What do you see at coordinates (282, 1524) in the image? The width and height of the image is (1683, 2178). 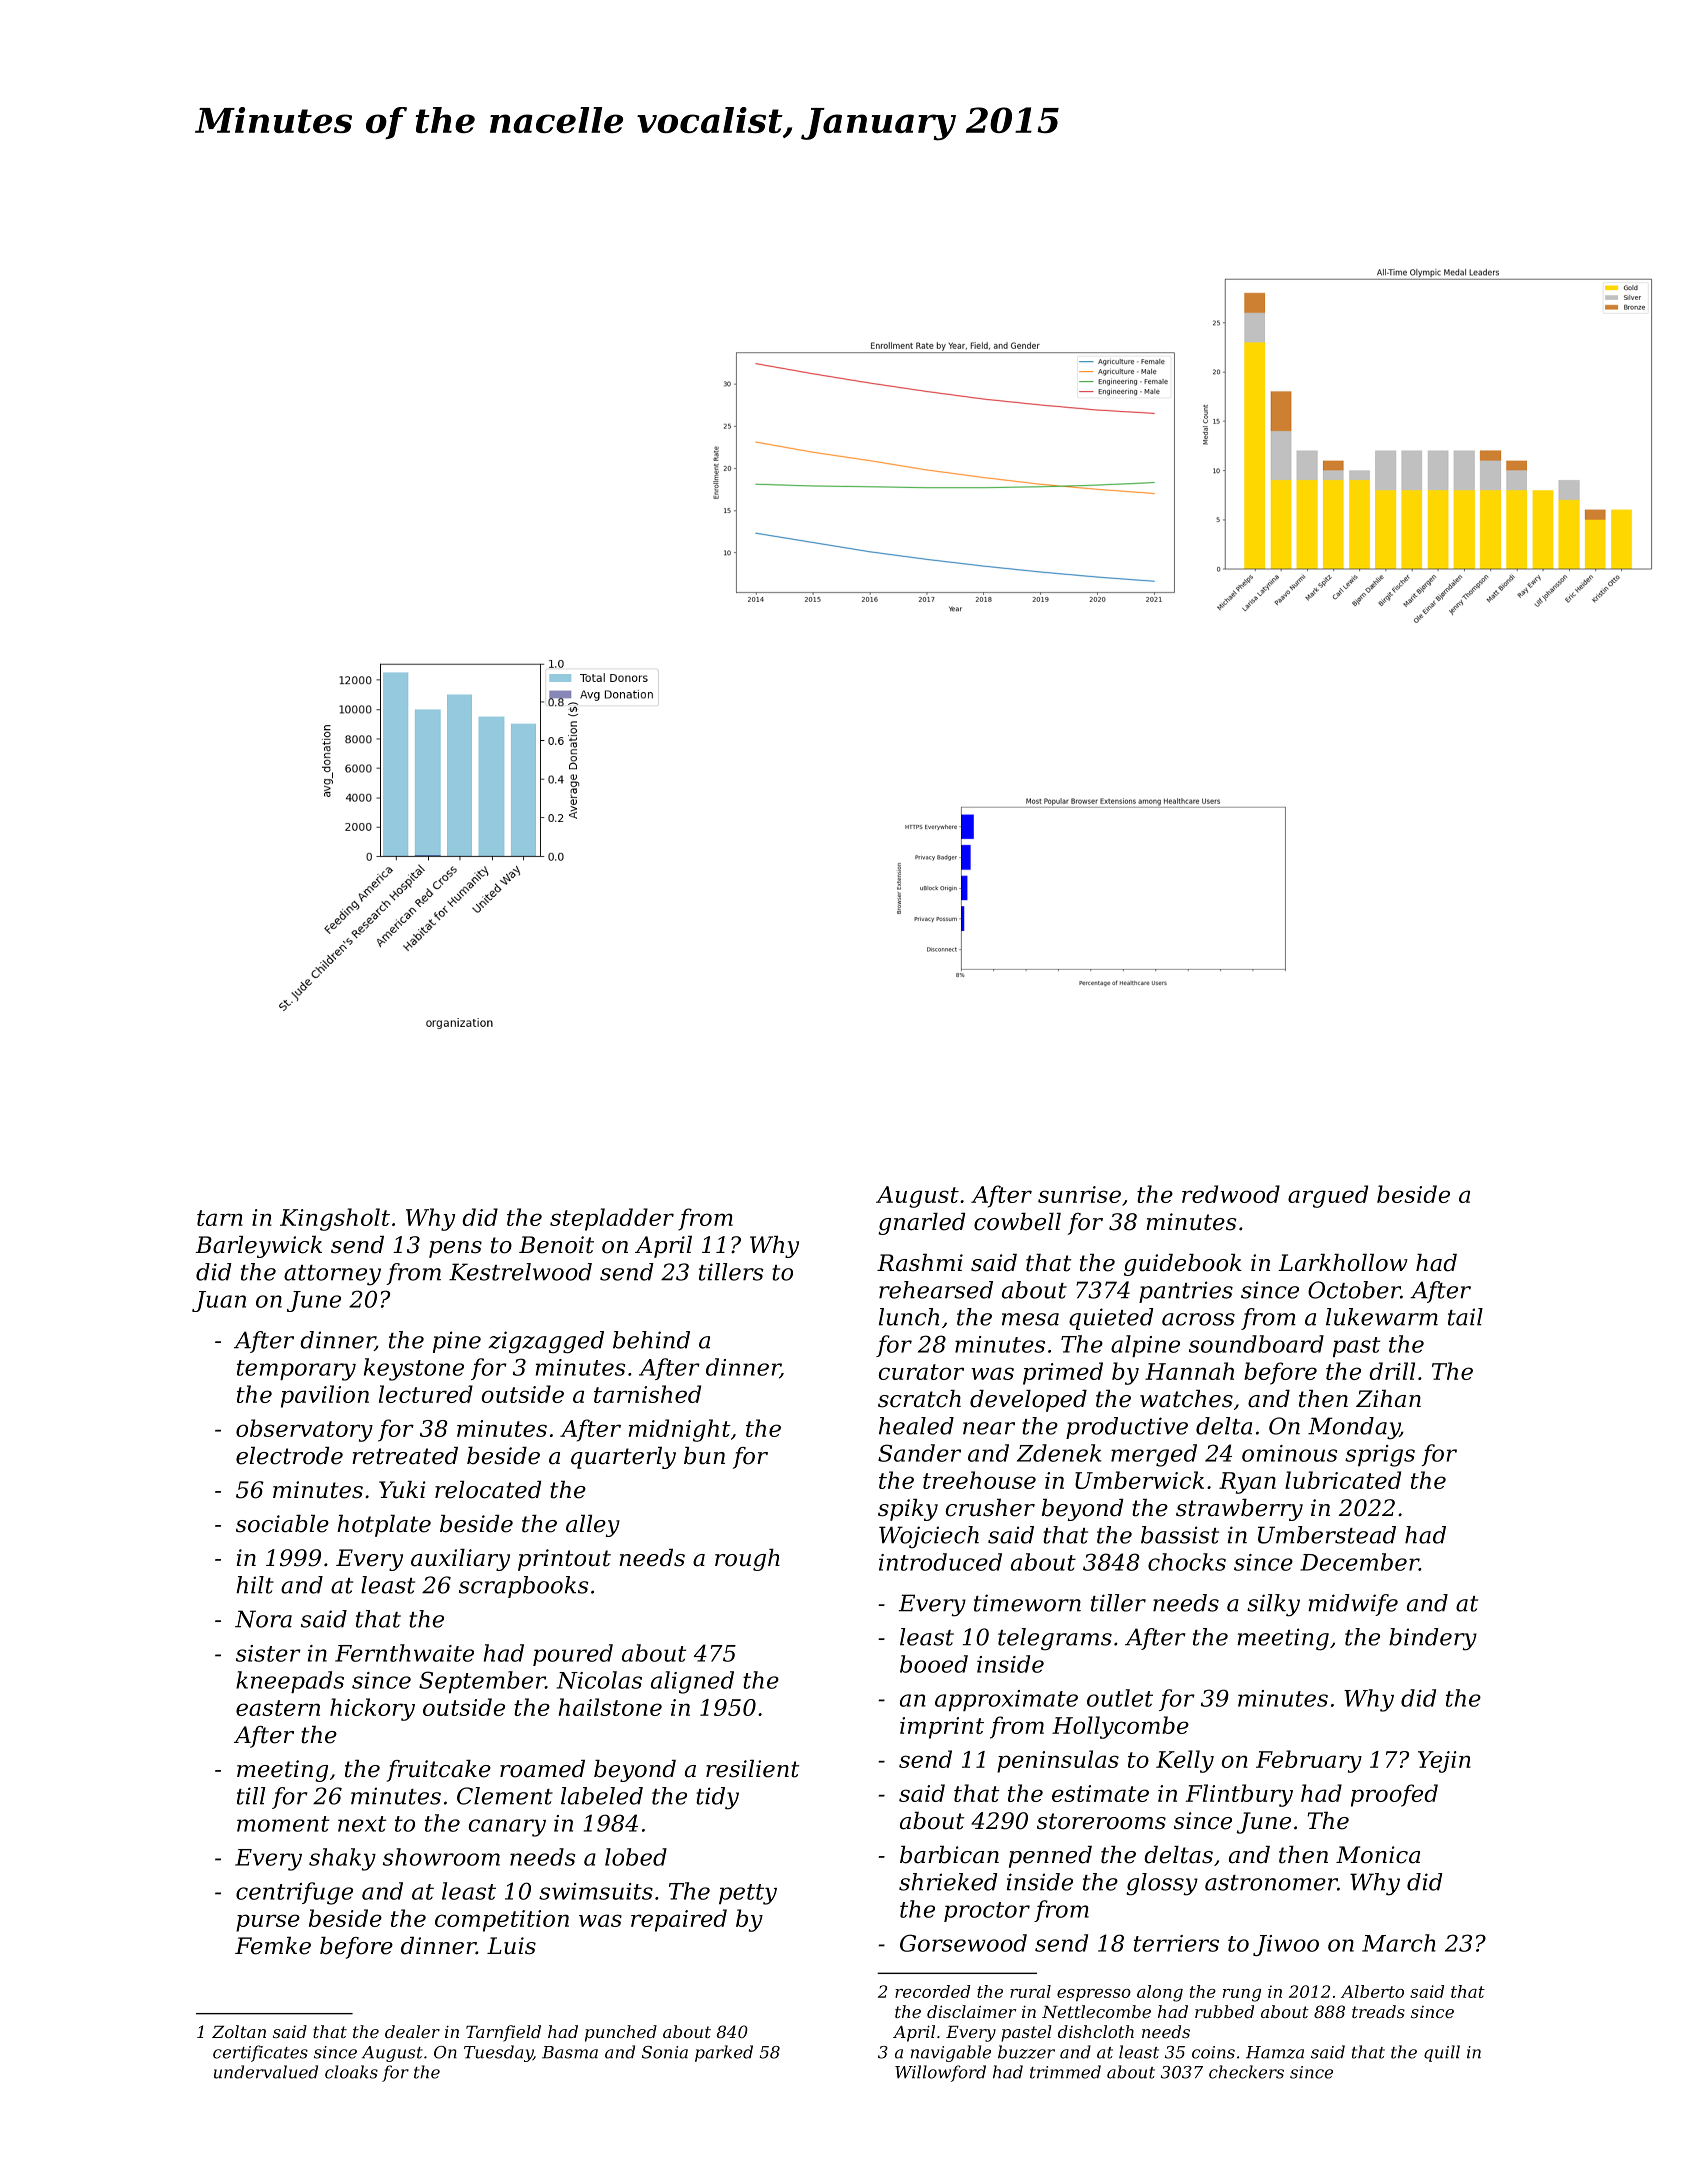 I see `sociable` at bounding box center [282, 1524].
